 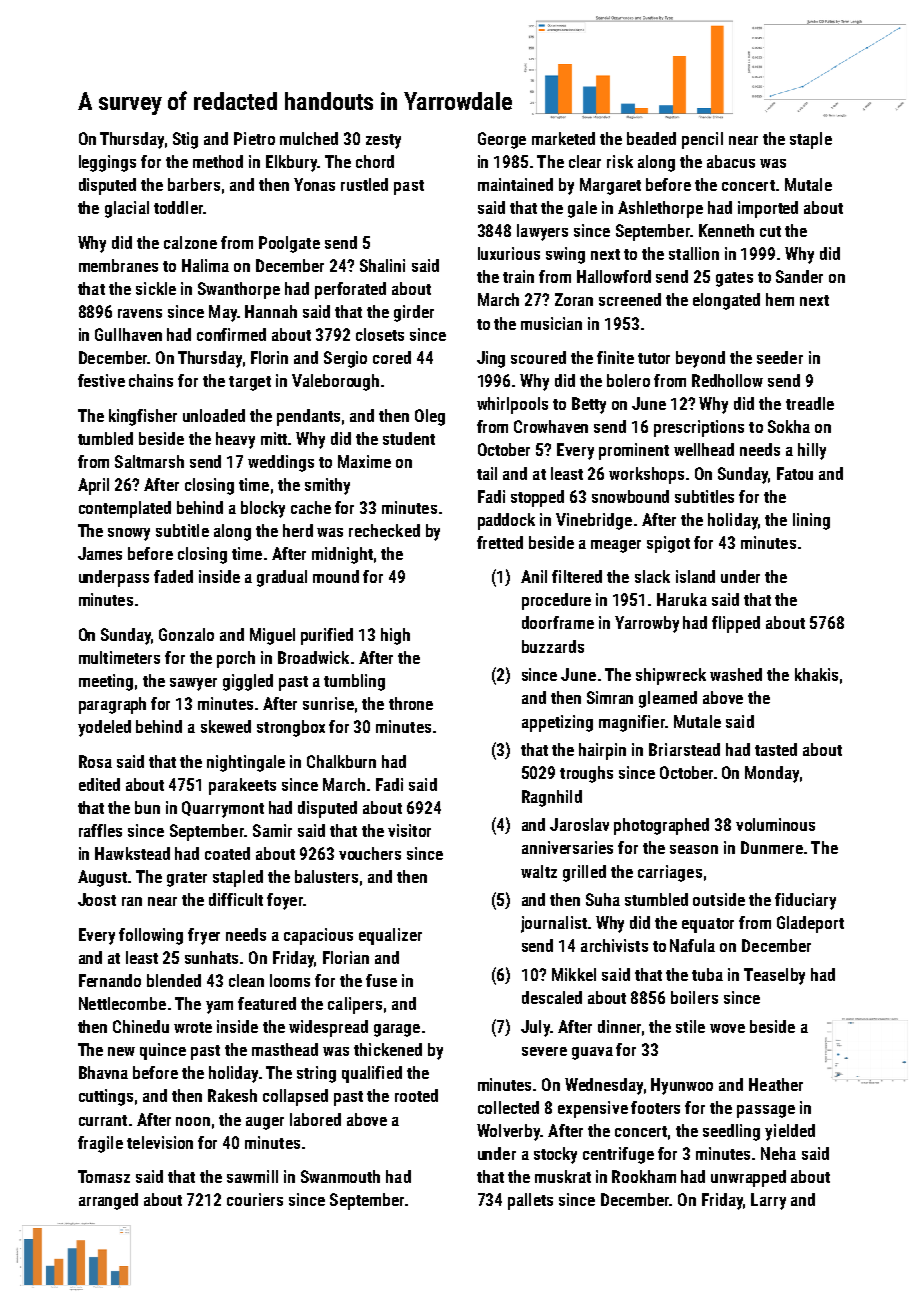 I want to click on Larry, so click(x=768, y=1201).
